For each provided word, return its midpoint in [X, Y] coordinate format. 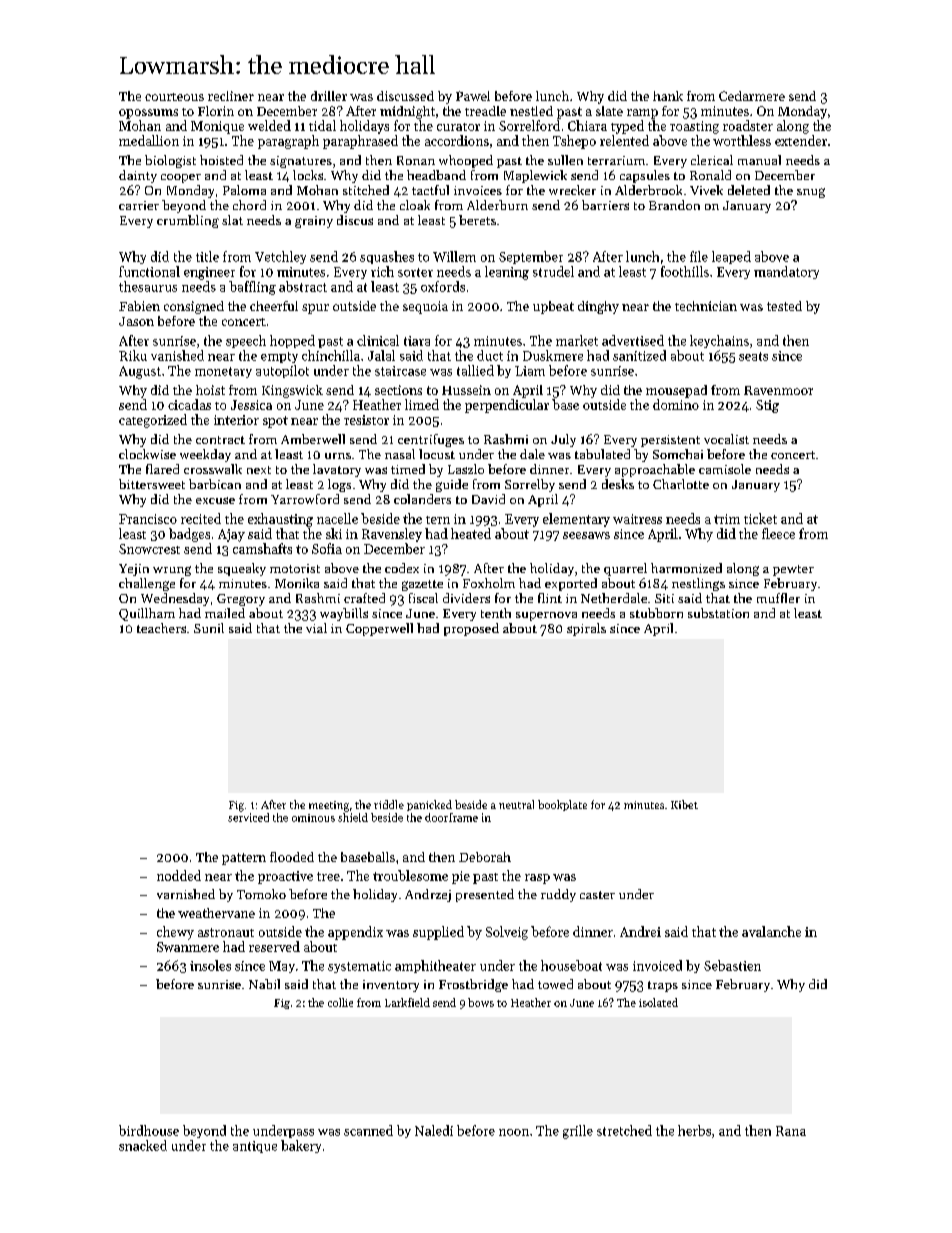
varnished [186, 894]
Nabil [264, 984]
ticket [760, 518]
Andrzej [428, 895]
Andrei [640, 931]
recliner [231, 96]
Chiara [587, 125]
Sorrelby [530, 485]
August [140, 372]
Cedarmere [752, 96]
